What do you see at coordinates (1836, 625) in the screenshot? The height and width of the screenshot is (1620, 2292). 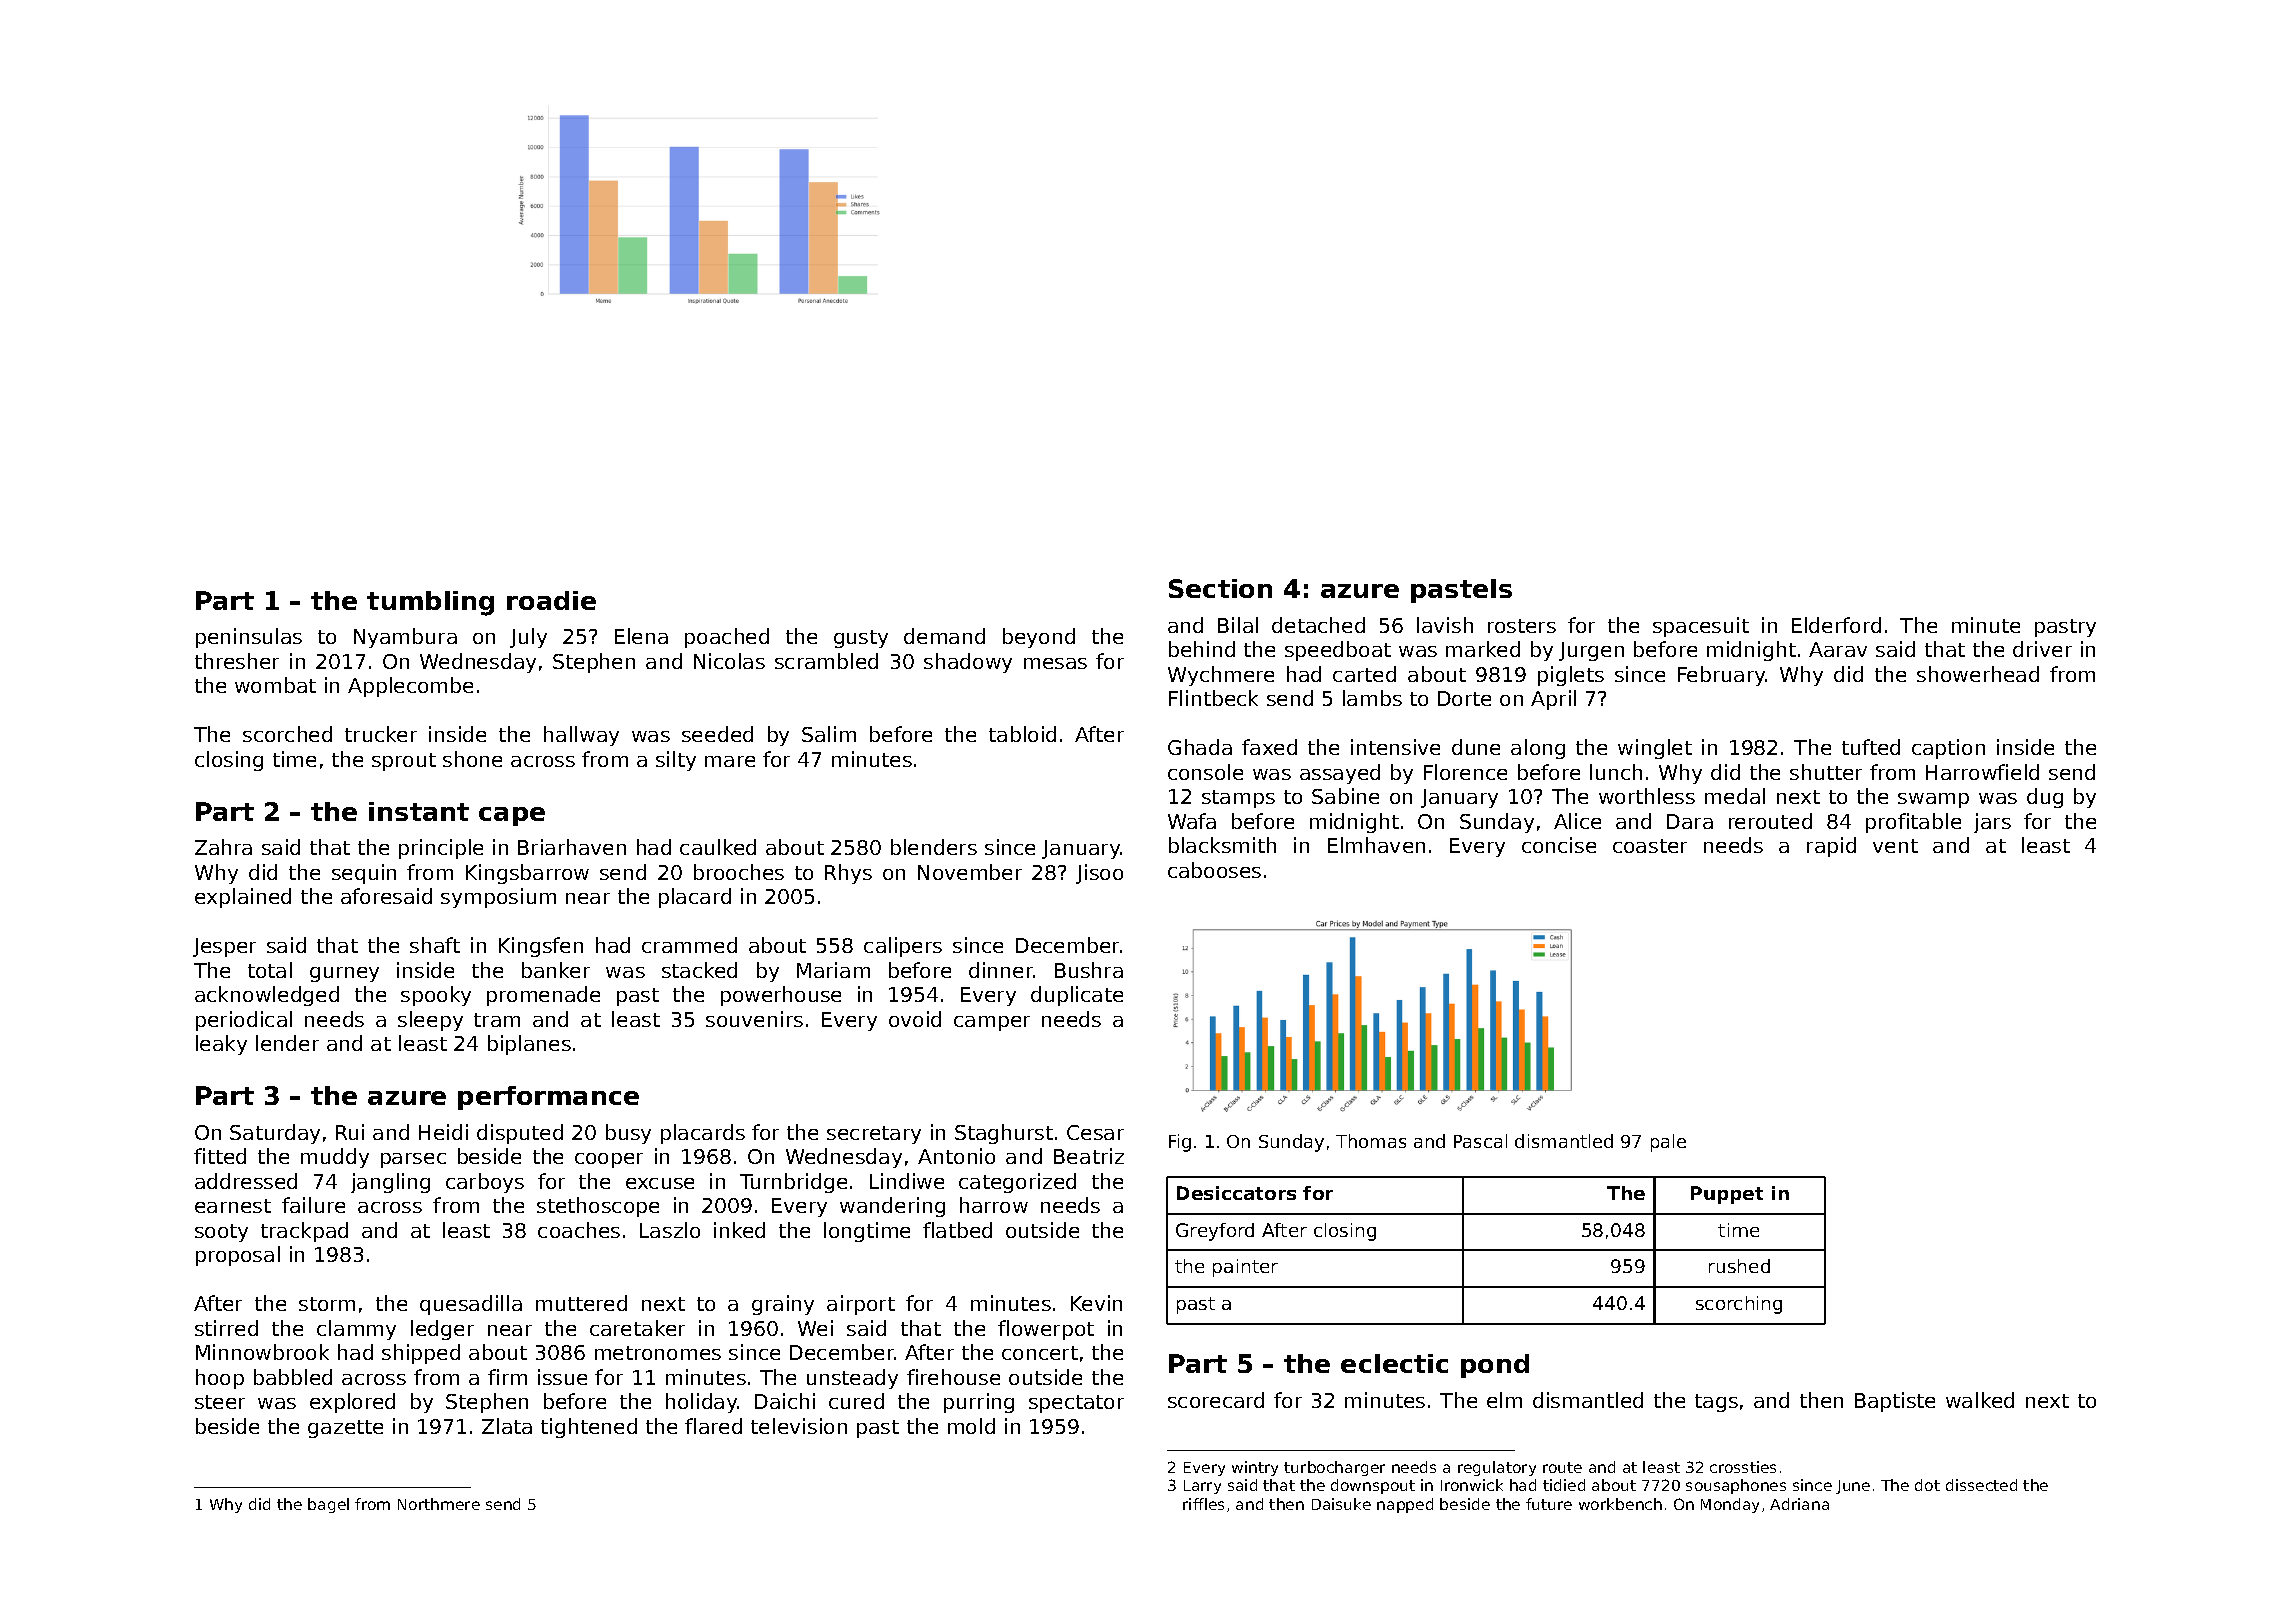 I see `Elderford` at bounding box center [1836, 625].
